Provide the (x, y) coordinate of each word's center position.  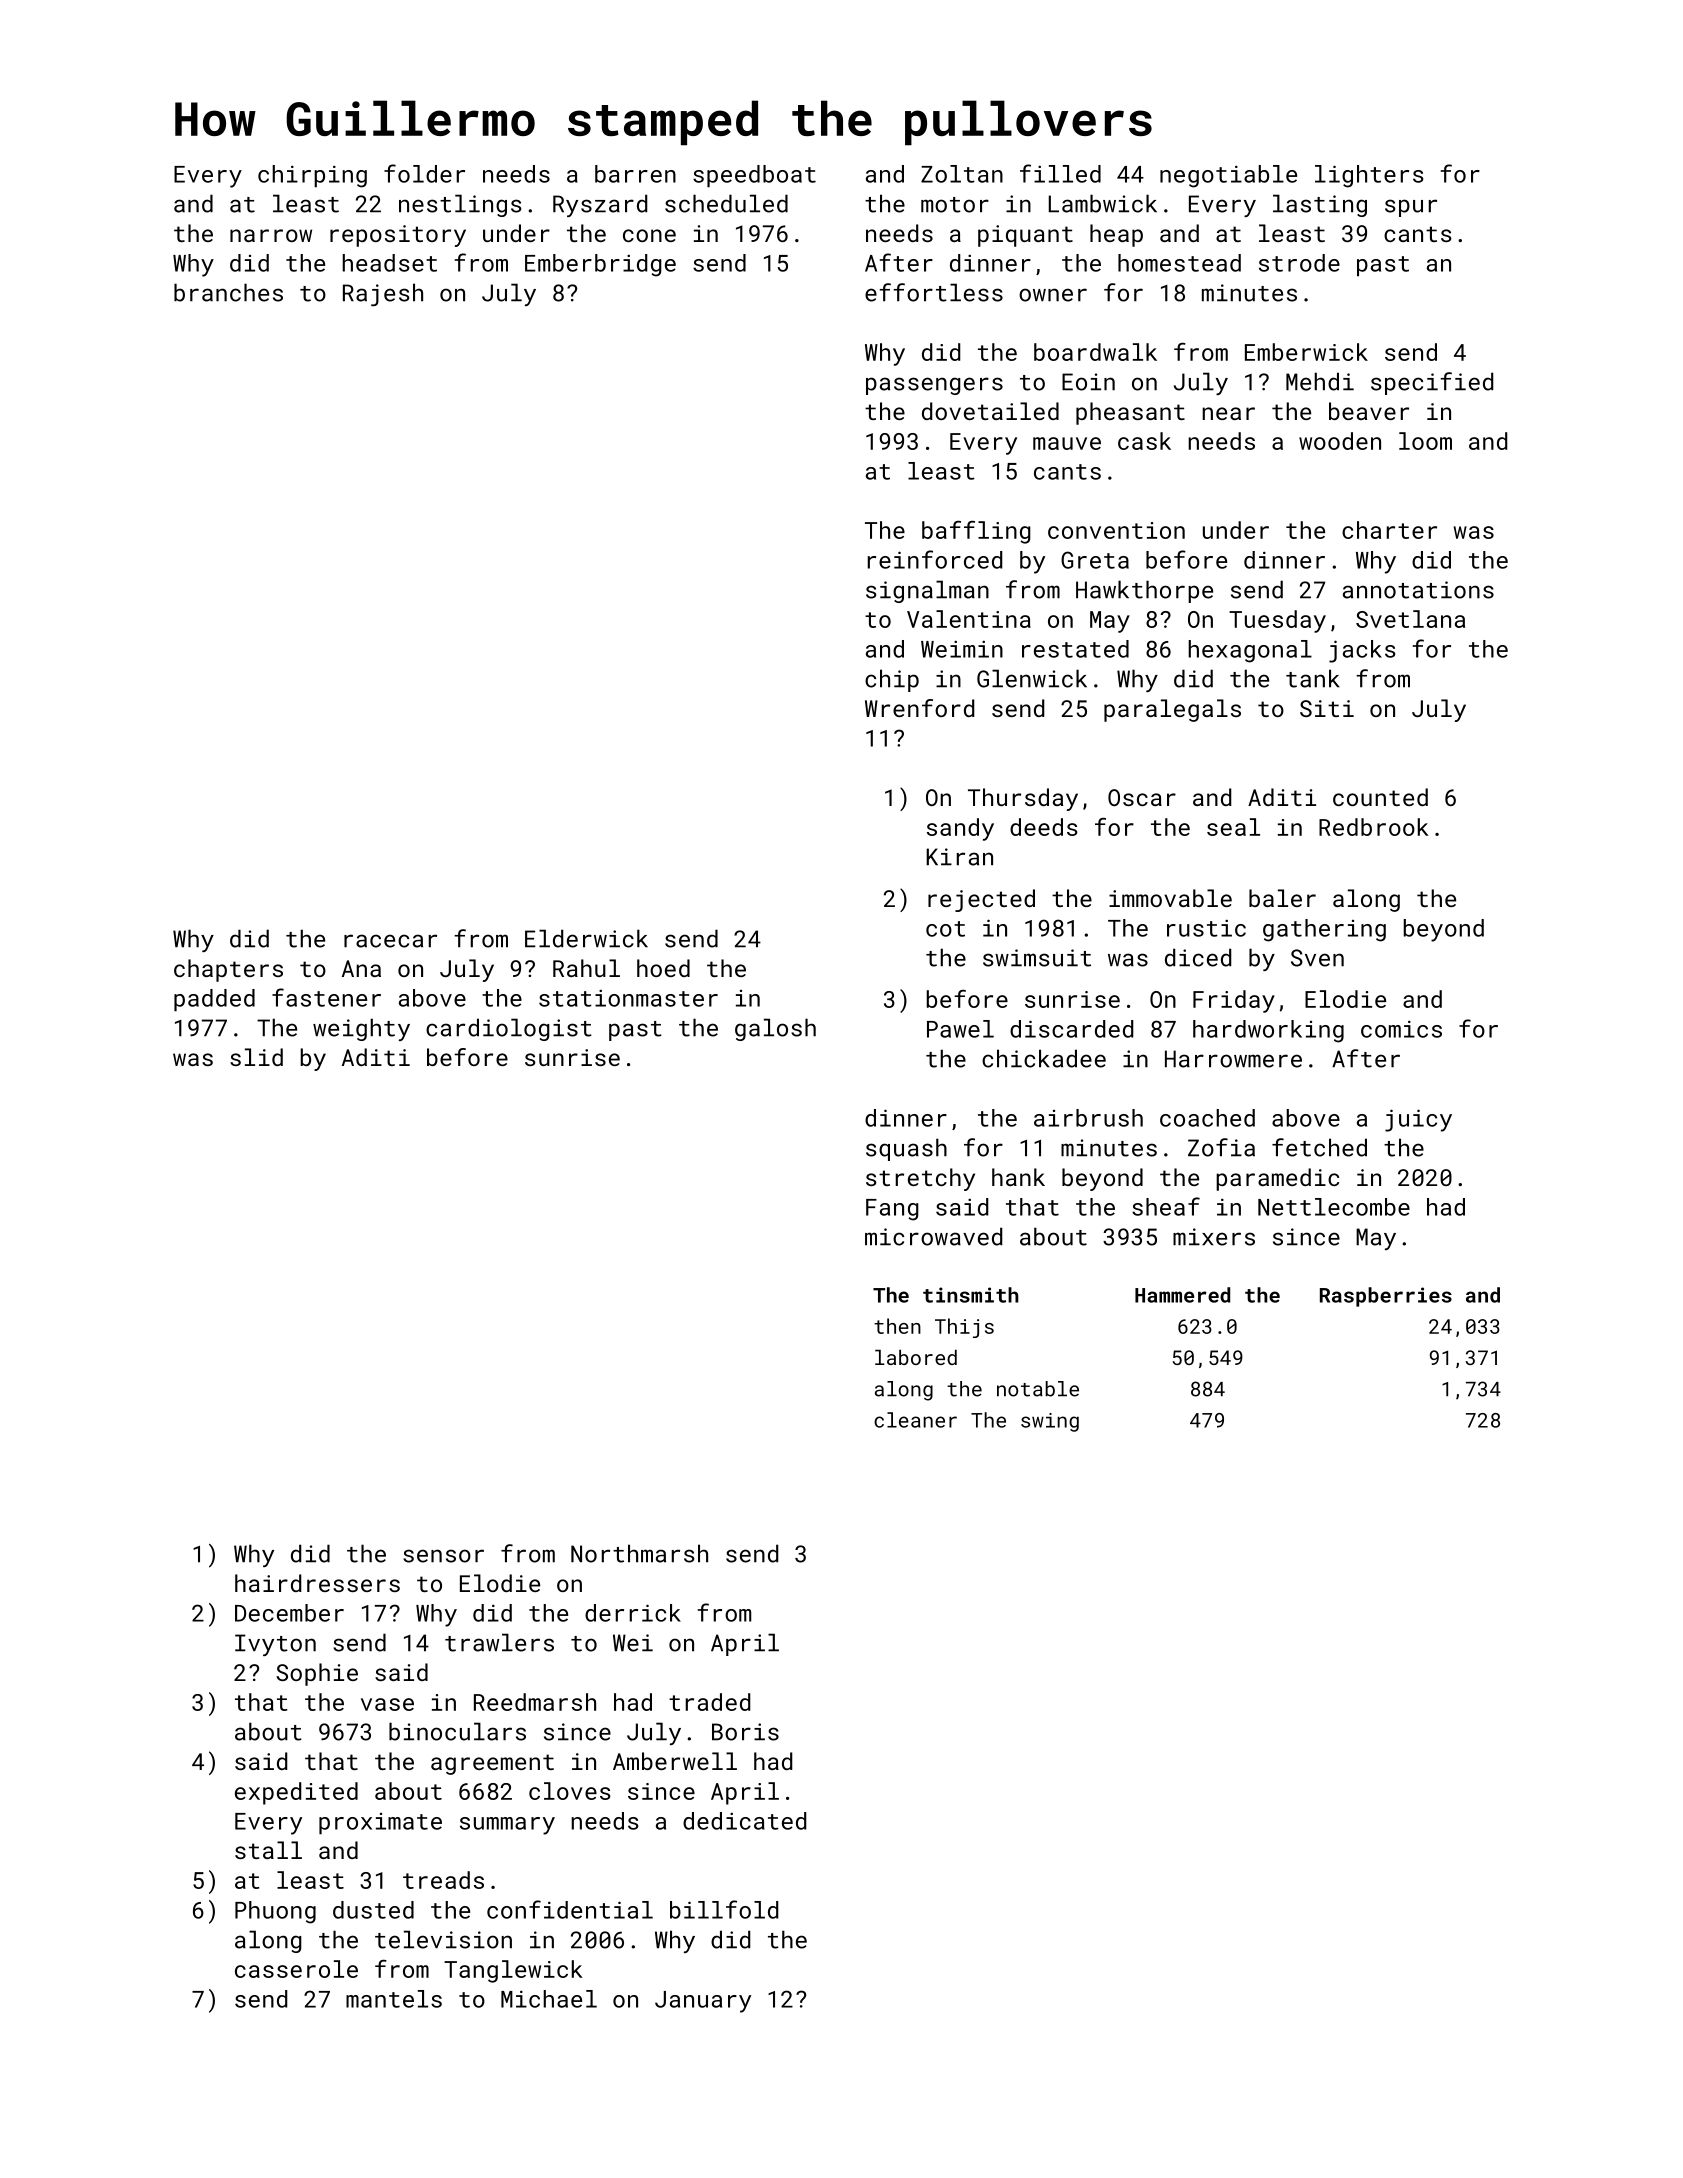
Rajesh (383, 294)
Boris (745, 1732)
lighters (1369, 176)
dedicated (744, 1821)
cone (649, 235)
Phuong (275, 1912)
